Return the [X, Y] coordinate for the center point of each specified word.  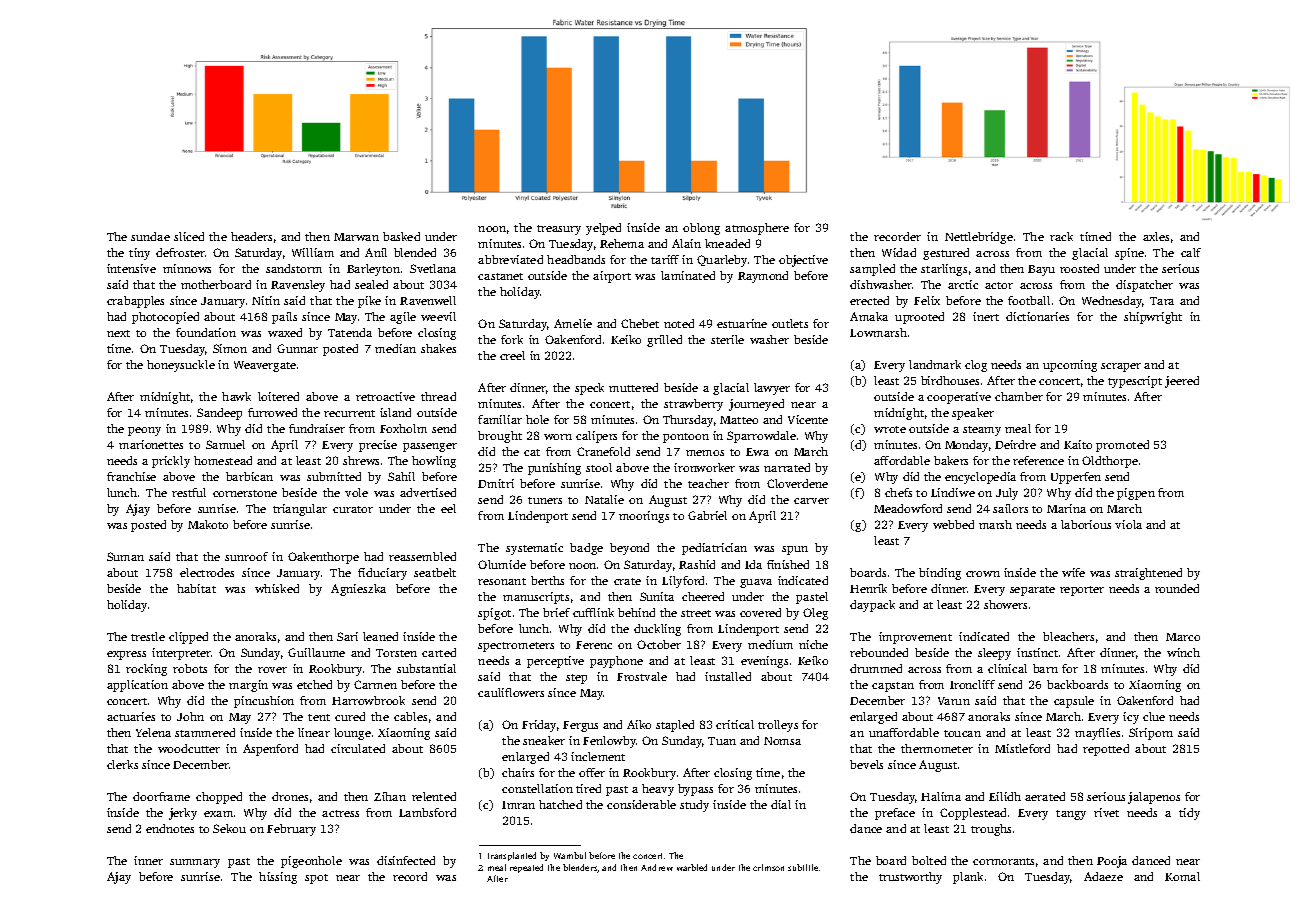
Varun [954, 701]
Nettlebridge [979, 238]
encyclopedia [980, 478]
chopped [219, 798]
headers [251, 236]
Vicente [808, 419]
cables [410, 716]
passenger [430, 447]
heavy [658, 790]
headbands [576, 259]
